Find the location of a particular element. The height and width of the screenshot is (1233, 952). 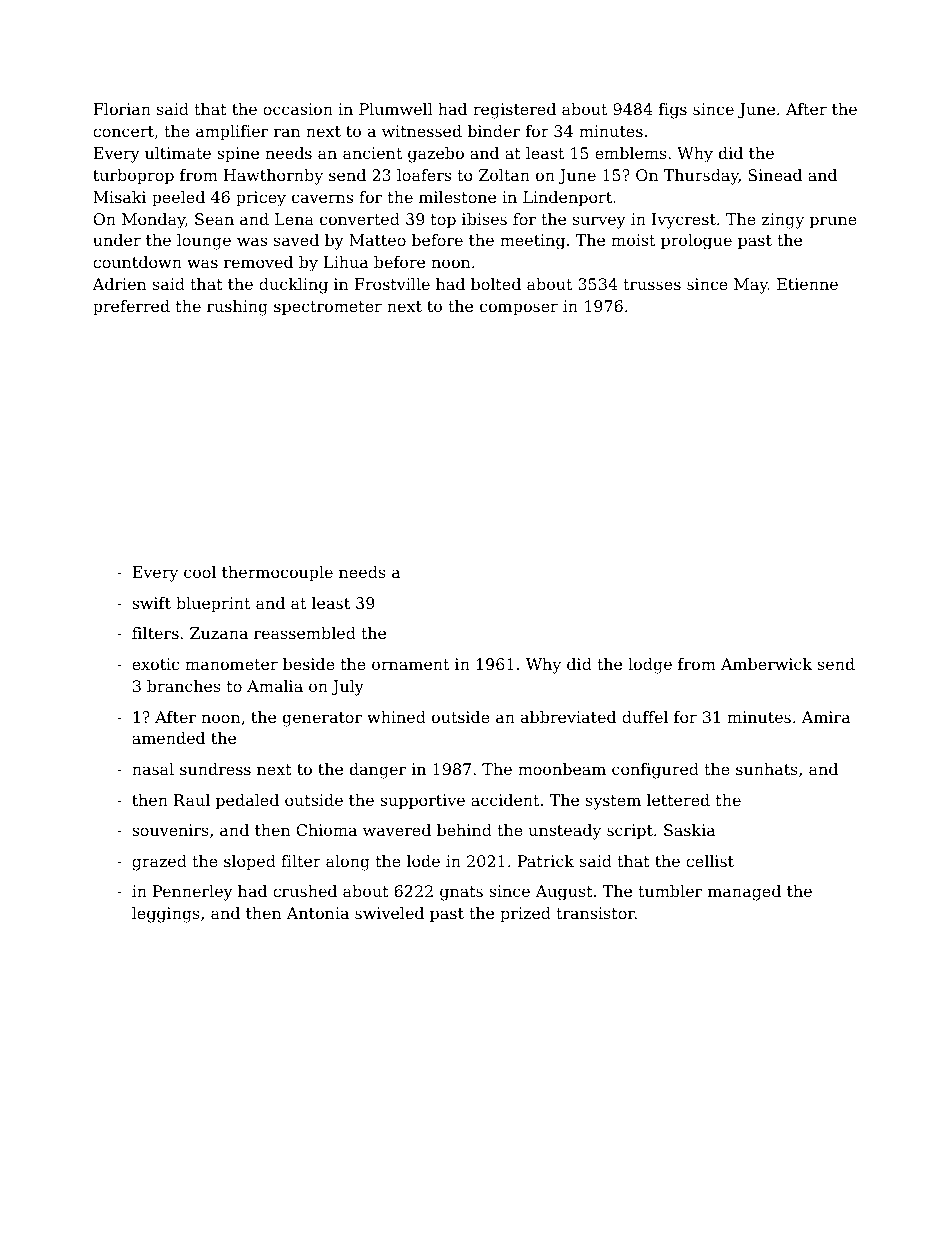

sloped is located at coordinates (250, 863).
